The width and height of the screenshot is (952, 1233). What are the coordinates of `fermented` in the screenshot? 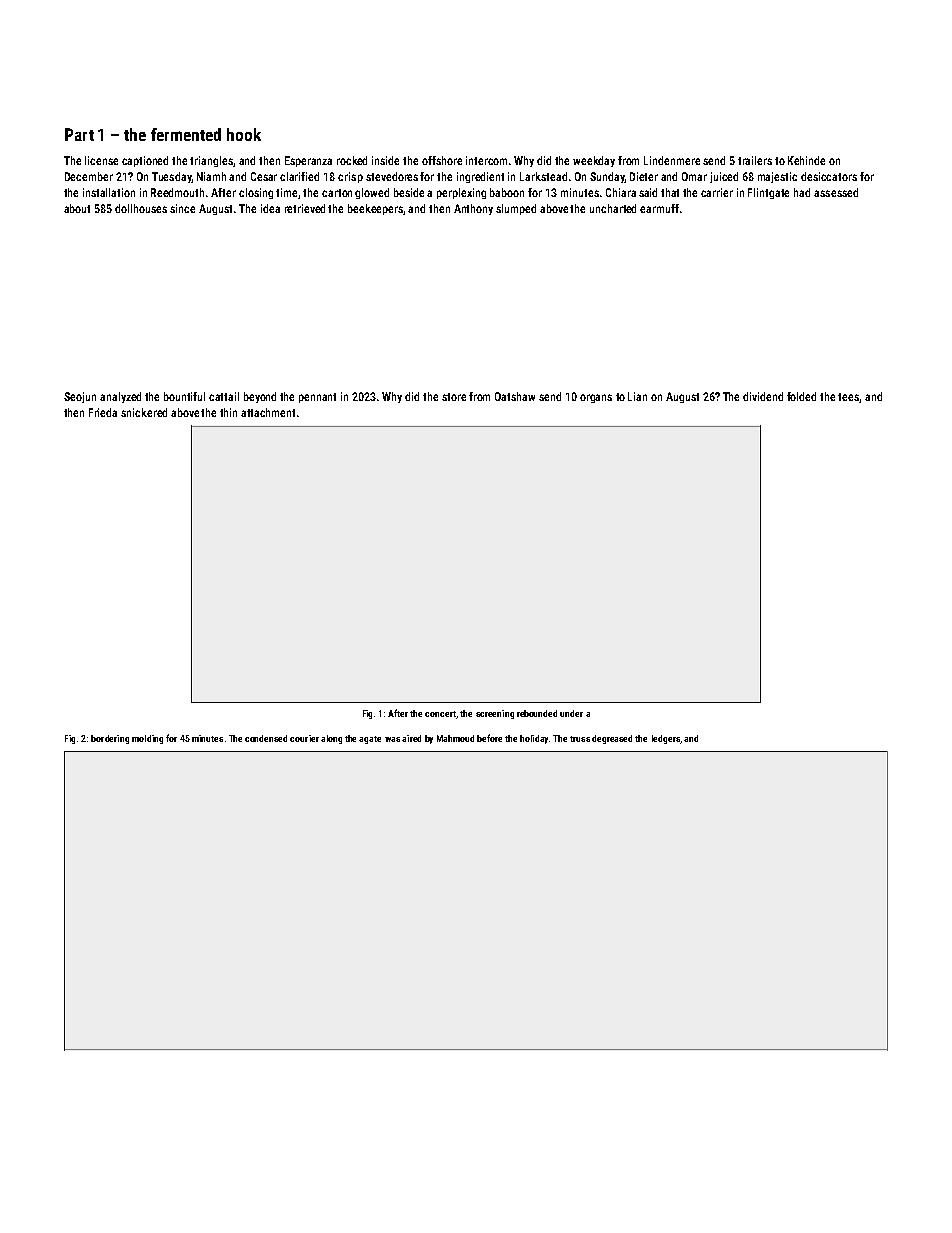 It's located at (186, 134).
